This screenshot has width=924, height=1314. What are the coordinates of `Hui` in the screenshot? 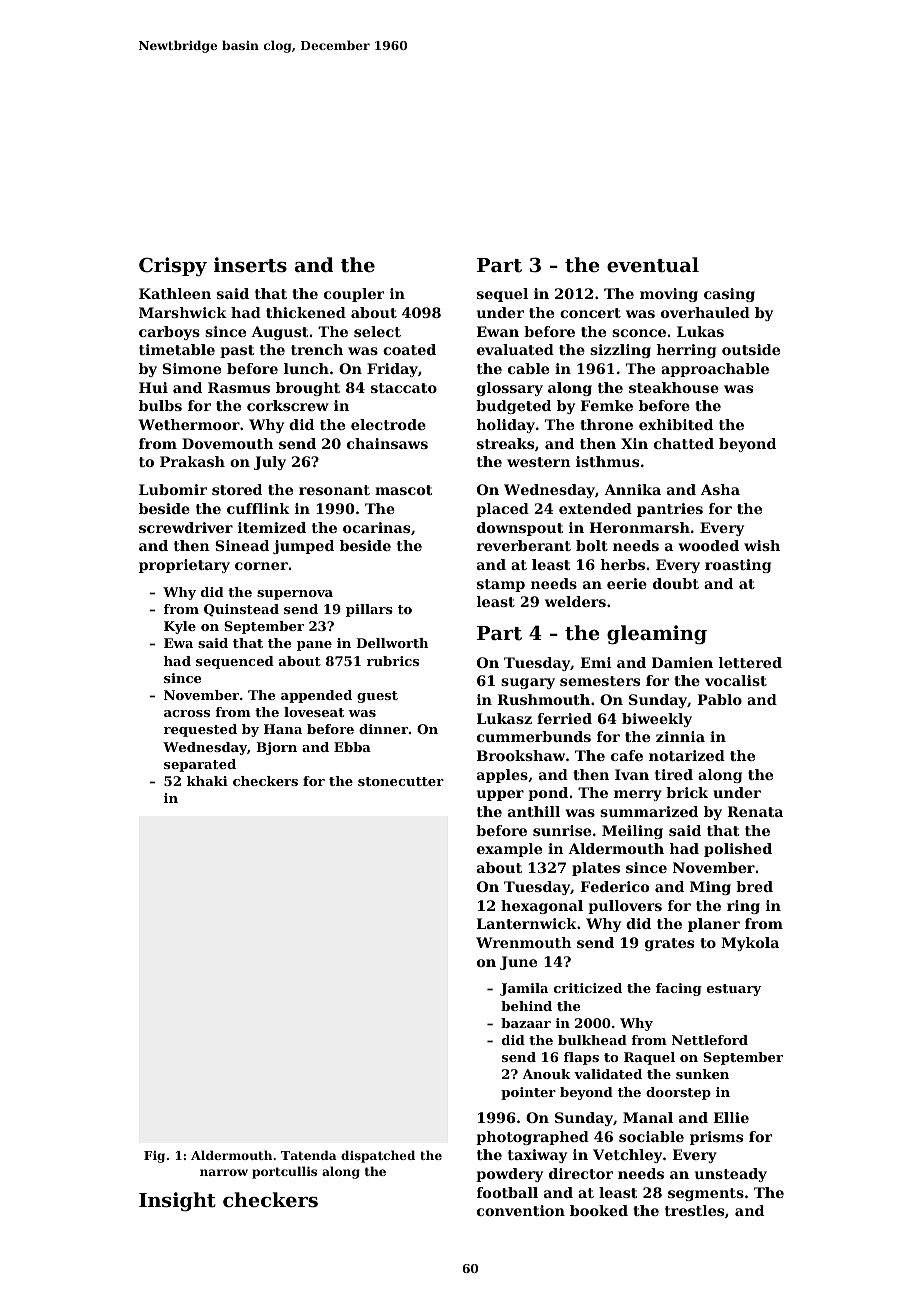 It's located at (153, 387).
